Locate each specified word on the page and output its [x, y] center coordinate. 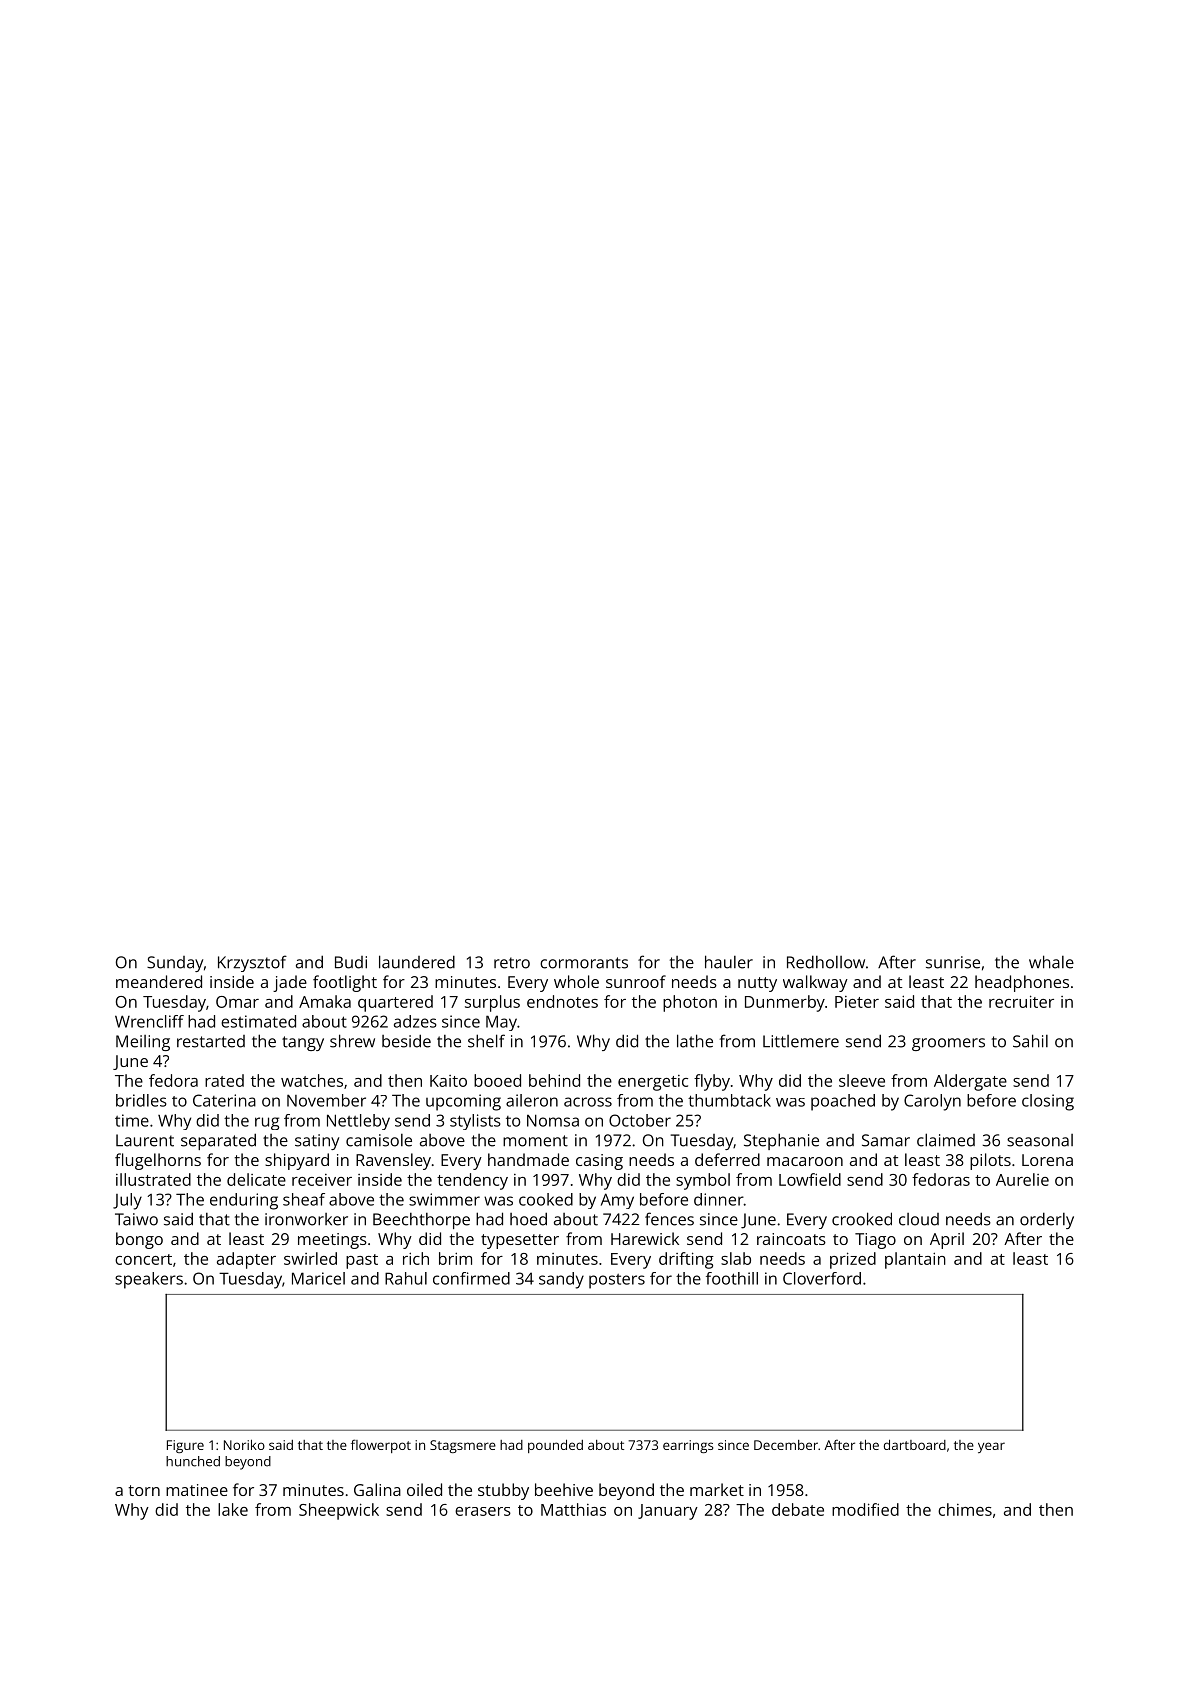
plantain [915, 1260]
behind [554, 1080]
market [717, 1489]
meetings [332, 1241]
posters [617, 1281]
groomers [948, 1044]
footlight [345, 983]
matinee [197, 1490]
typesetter [520, 1241]
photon [690, 1003]
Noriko [244, 1445]
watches [312, 1080]
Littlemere [801, 1041]
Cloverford [822, 1278]
